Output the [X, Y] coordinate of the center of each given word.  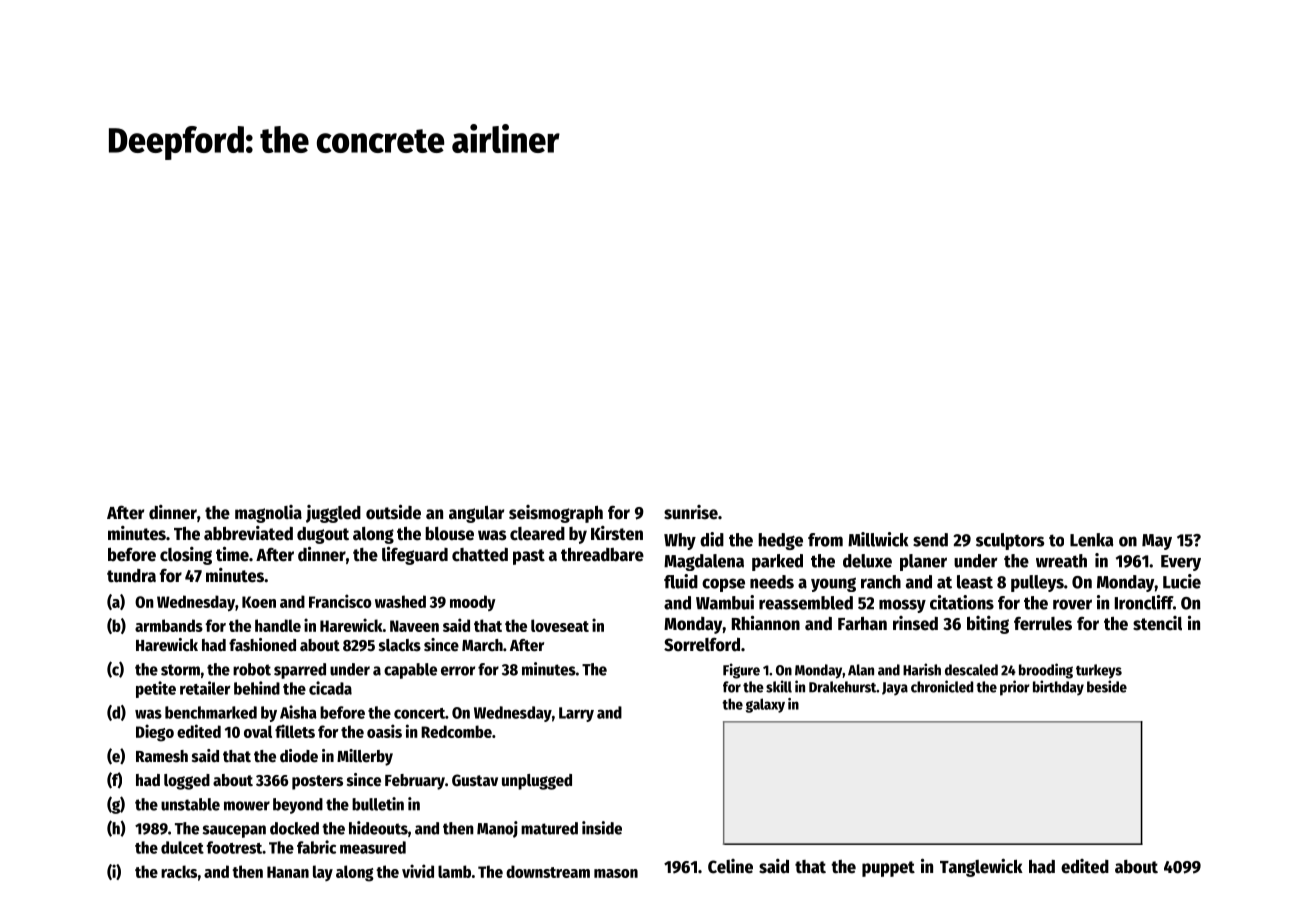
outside [393, 512]
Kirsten [617, 533]
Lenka [1091, 540]
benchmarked [211, 712]
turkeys [1099, 671]
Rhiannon [766, 623]
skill [779, 686]
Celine [730, 866]
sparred [300, 671]
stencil [1157, 623]
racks [179, 871]
